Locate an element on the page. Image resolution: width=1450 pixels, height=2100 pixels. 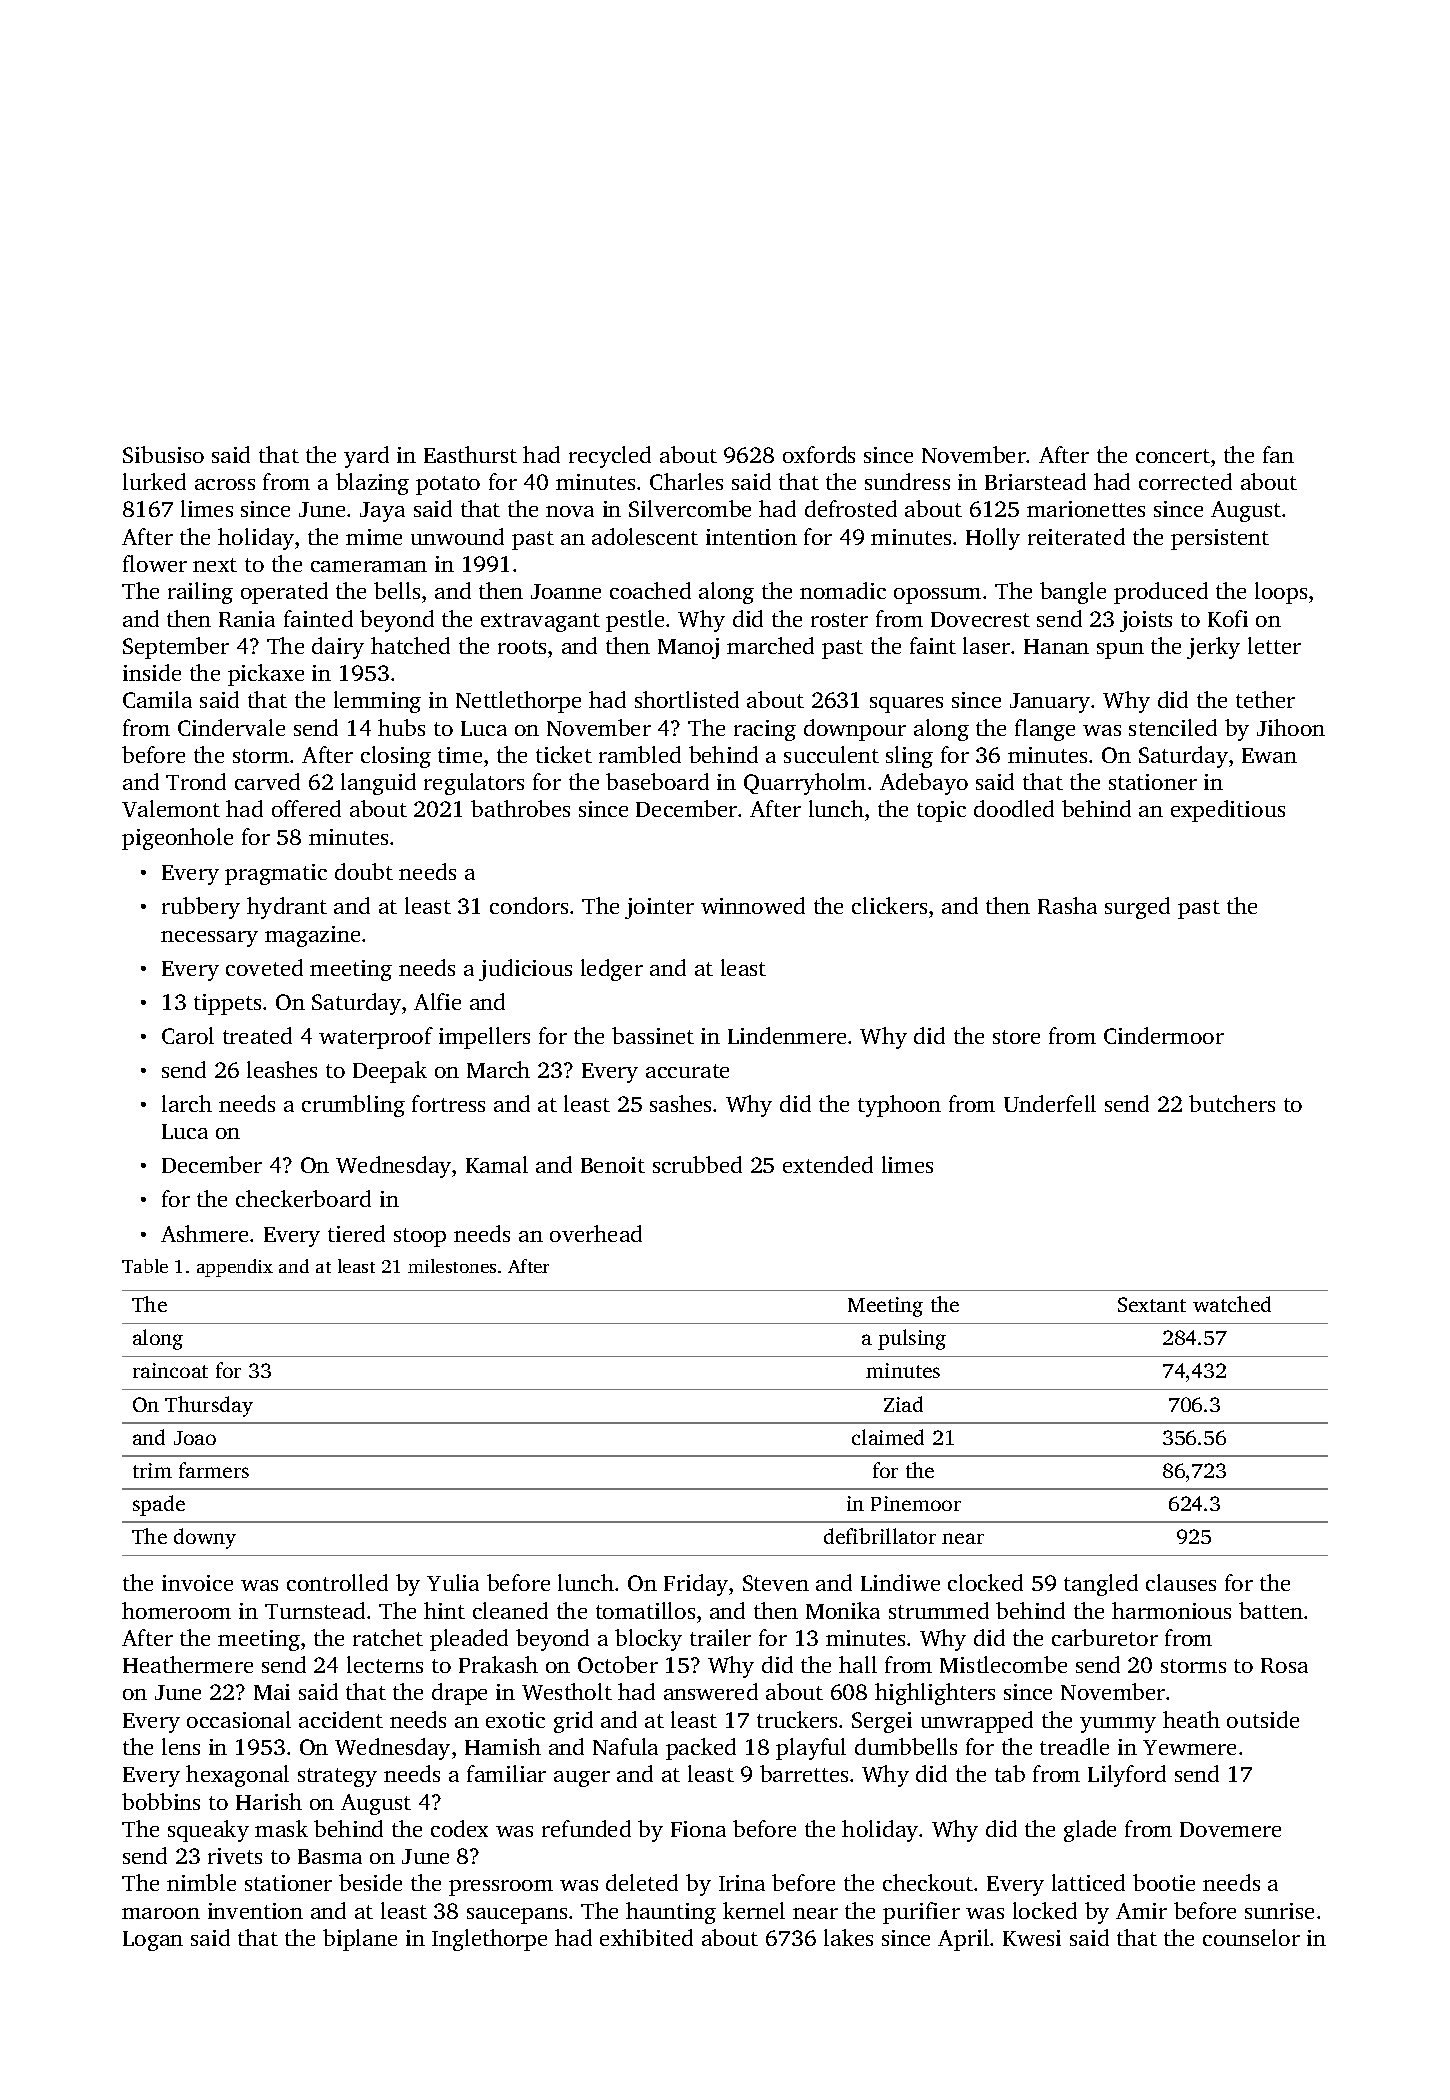
tomatillos is located at coordinates (645, 1610).
